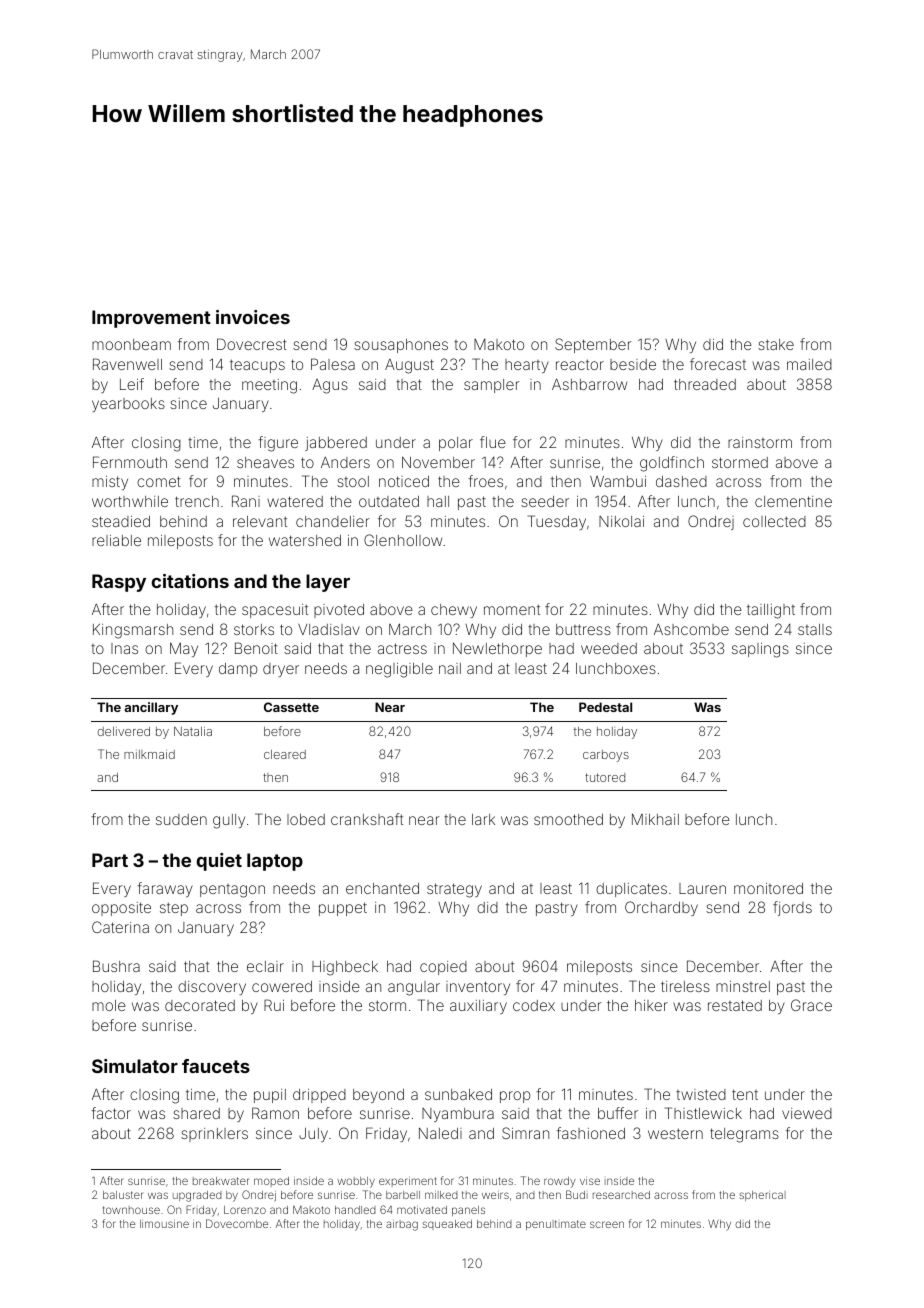 Image resolution: width=924 pixels, height=1308 pixels. I want to click on pivoted, so click(339, 611).
